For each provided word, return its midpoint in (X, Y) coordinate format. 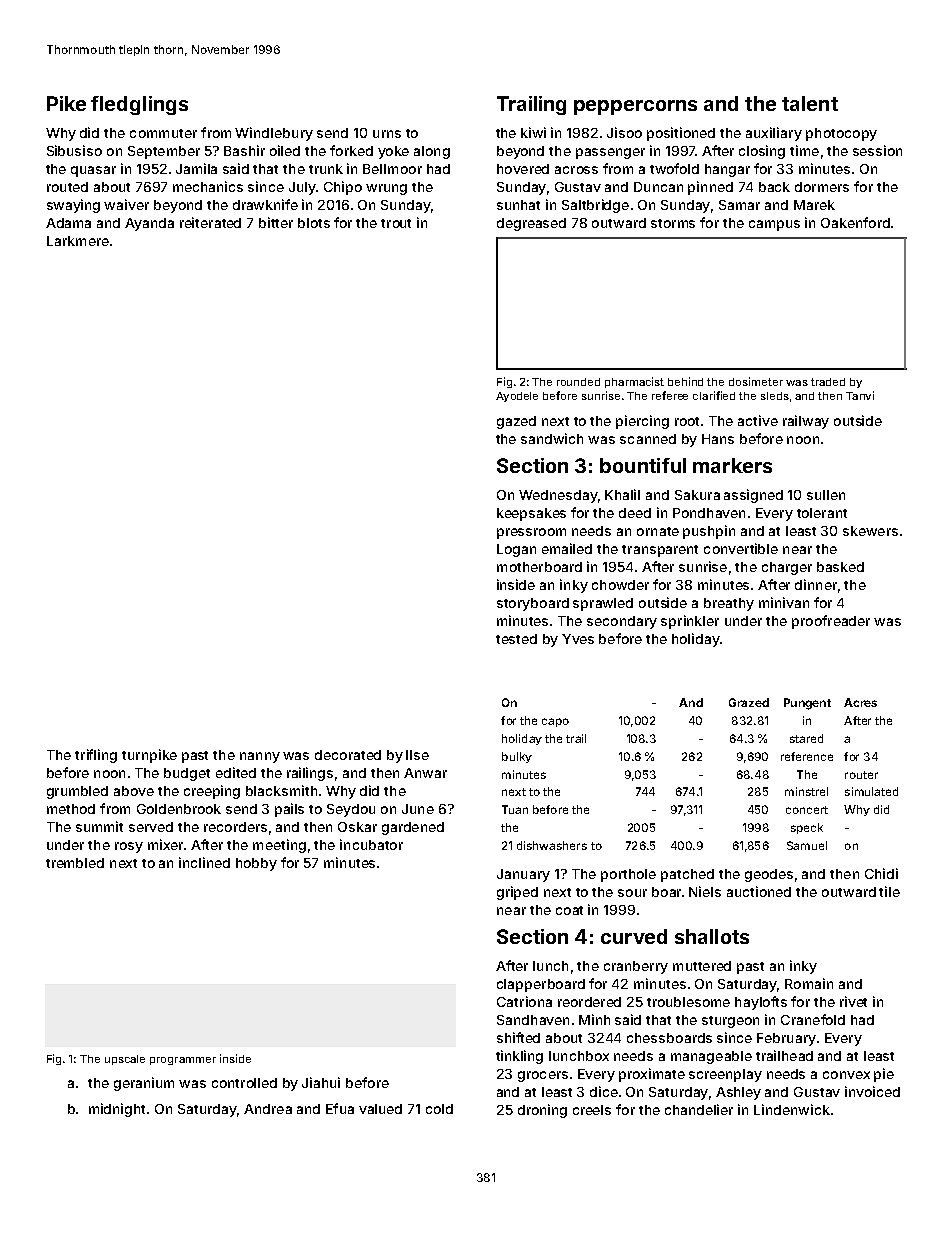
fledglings (139, 105)
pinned (710, 188)
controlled (244, 1083)
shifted (518, 1037)
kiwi (533, 132)
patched (687, 875)
